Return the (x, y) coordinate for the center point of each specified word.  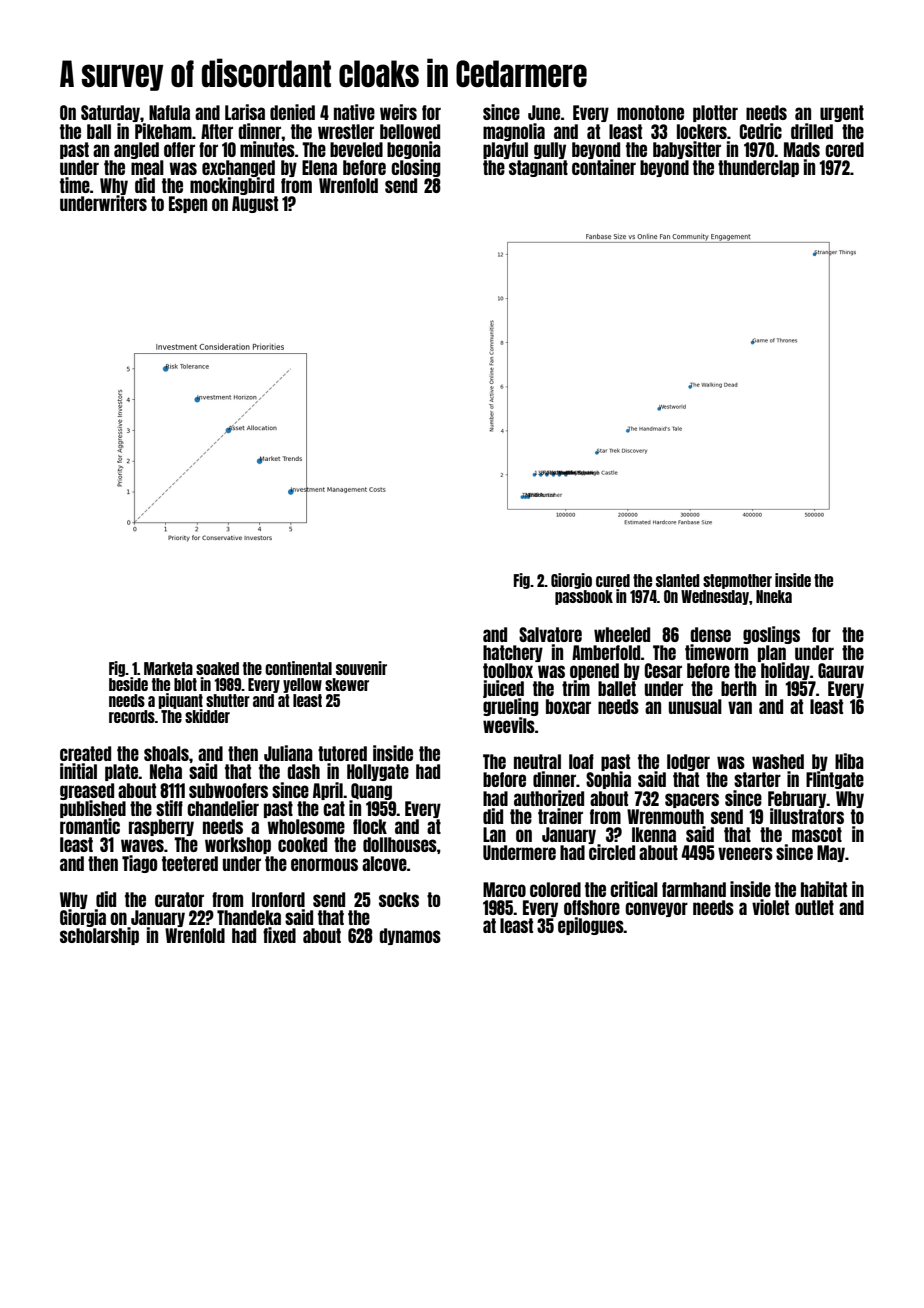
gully (550, 150)
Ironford (278, 899)
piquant (180, 701)
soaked (217, 668)
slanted (678, 580)
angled (136, 150)
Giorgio (571, 581)
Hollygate (378, 772)
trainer (560, 816)
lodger (688, 762)
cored (844, 149)
